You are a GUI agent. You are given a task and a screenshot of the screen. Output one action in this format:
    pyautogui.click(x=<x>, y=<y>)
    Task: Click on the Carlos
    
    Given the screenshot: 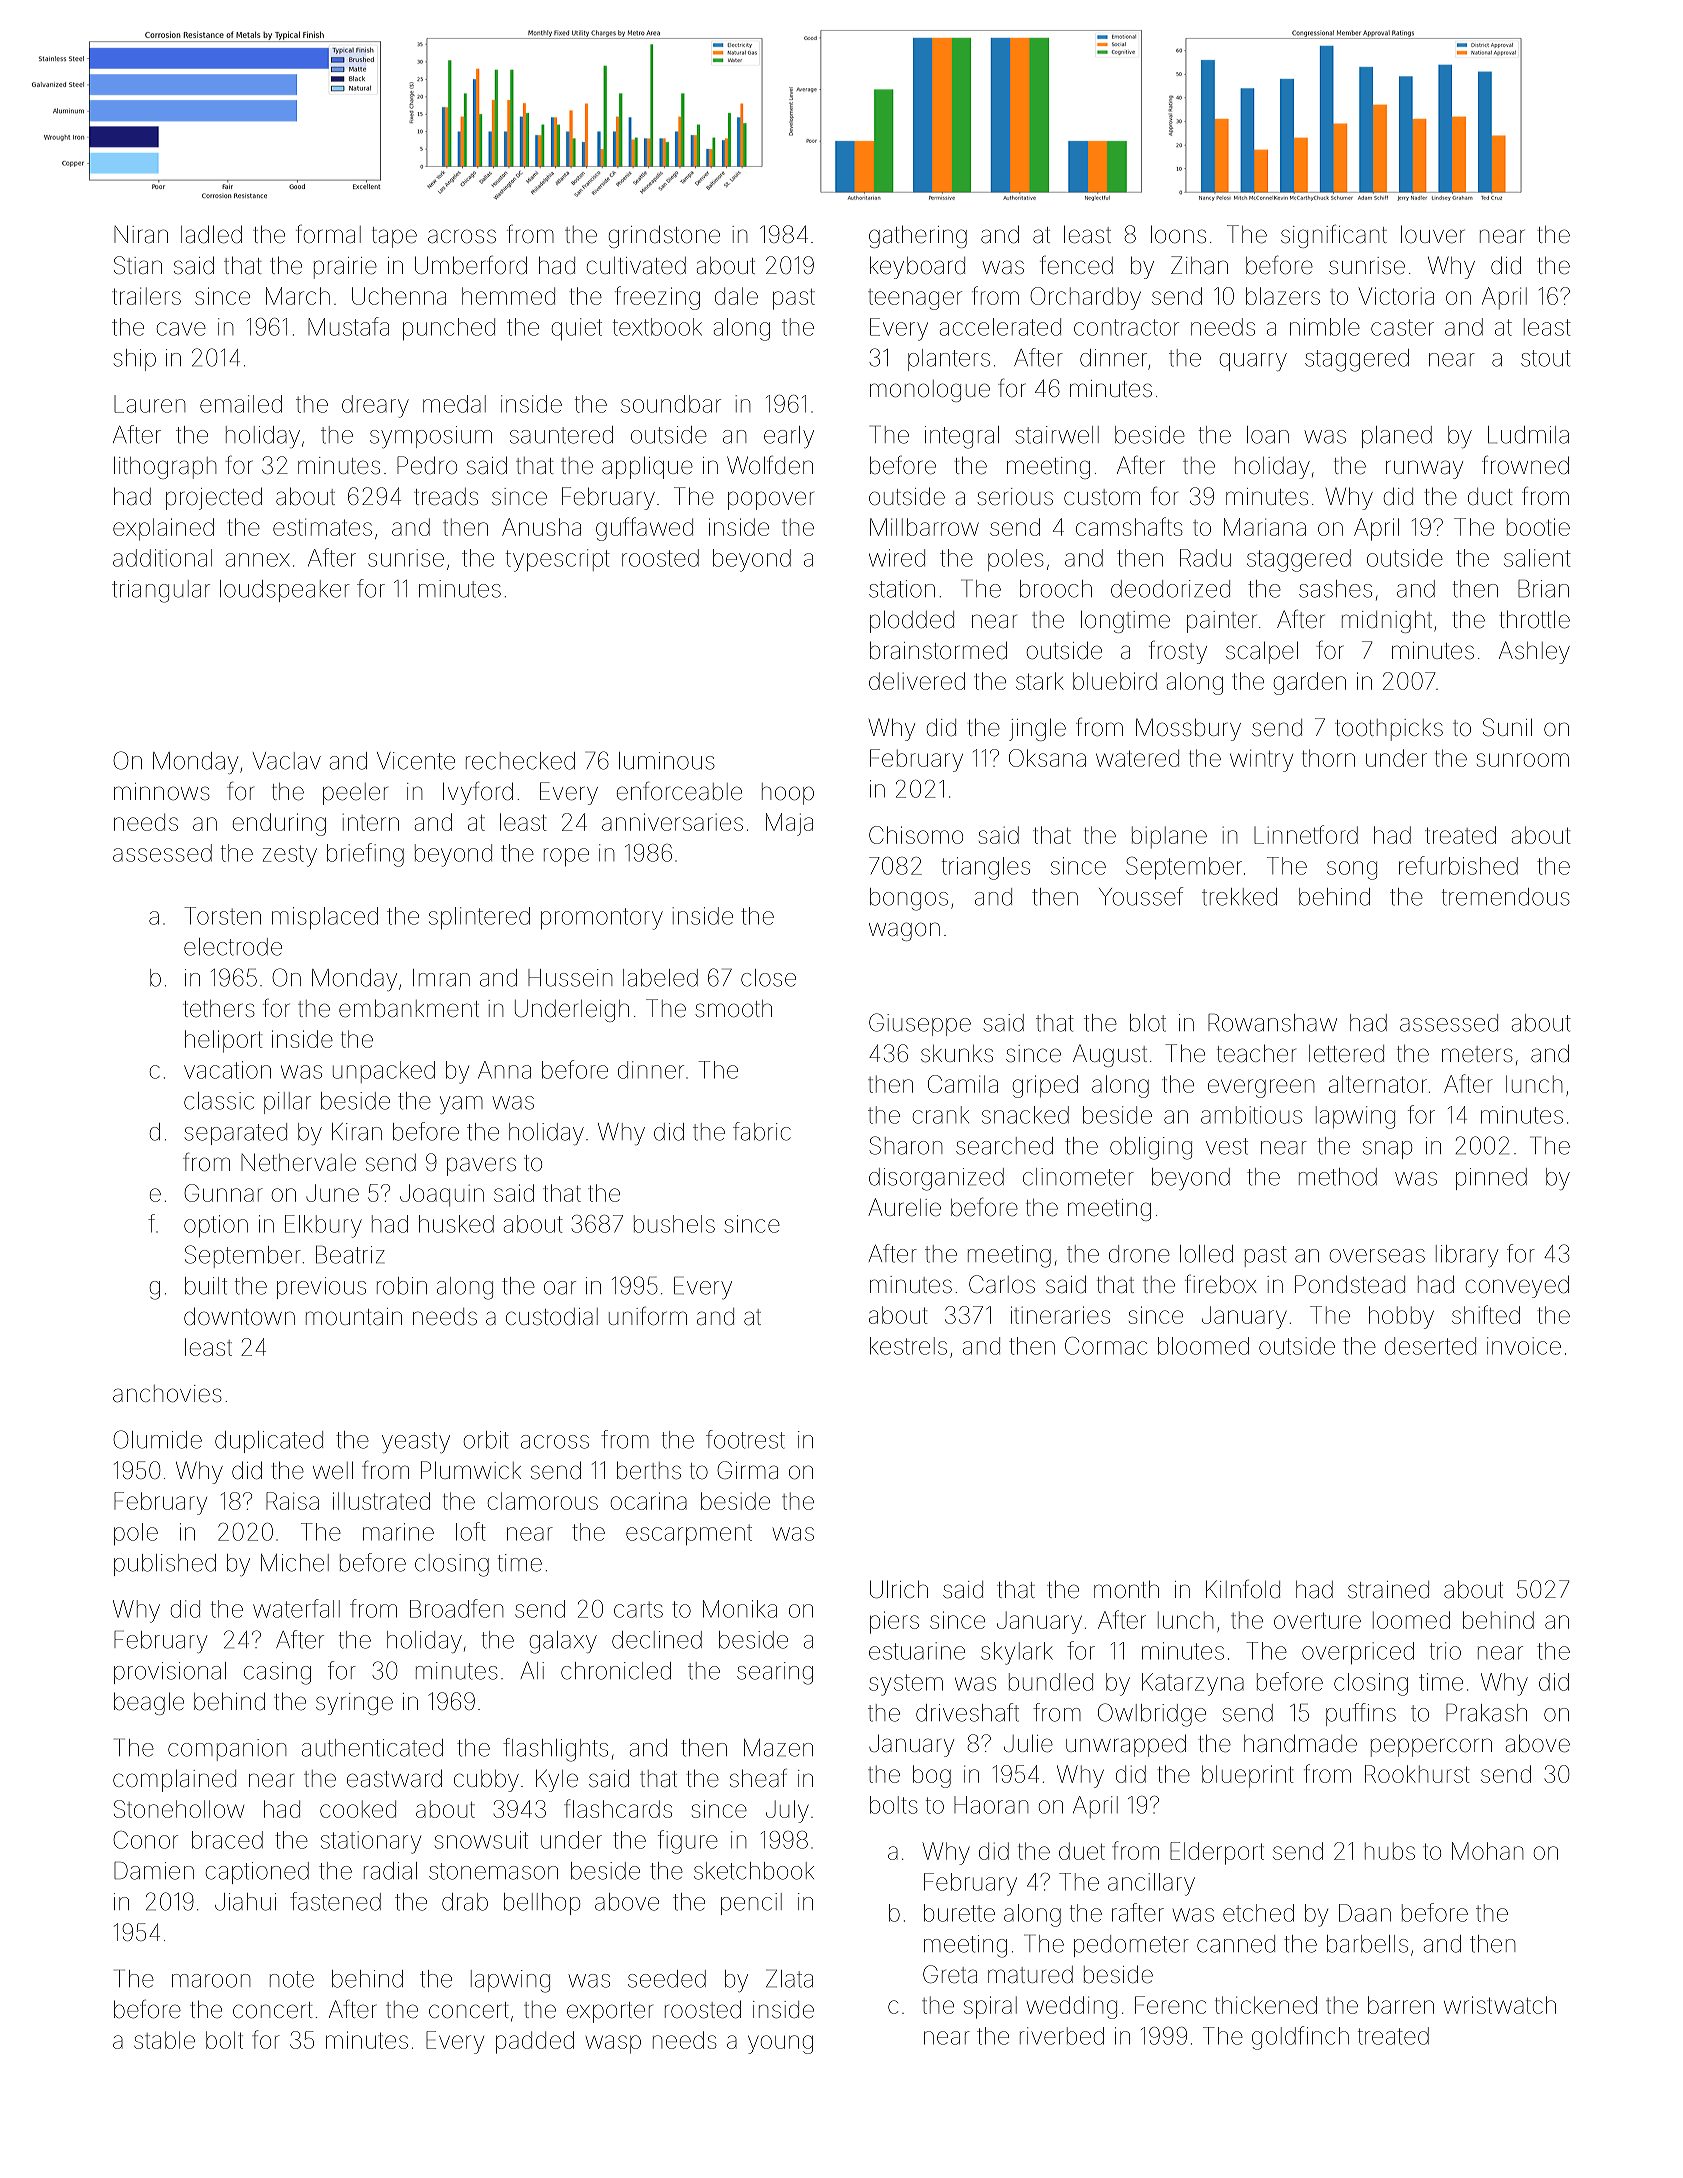 What is the action you would take?
    pyautogui.click(x=1002, y=1284)
